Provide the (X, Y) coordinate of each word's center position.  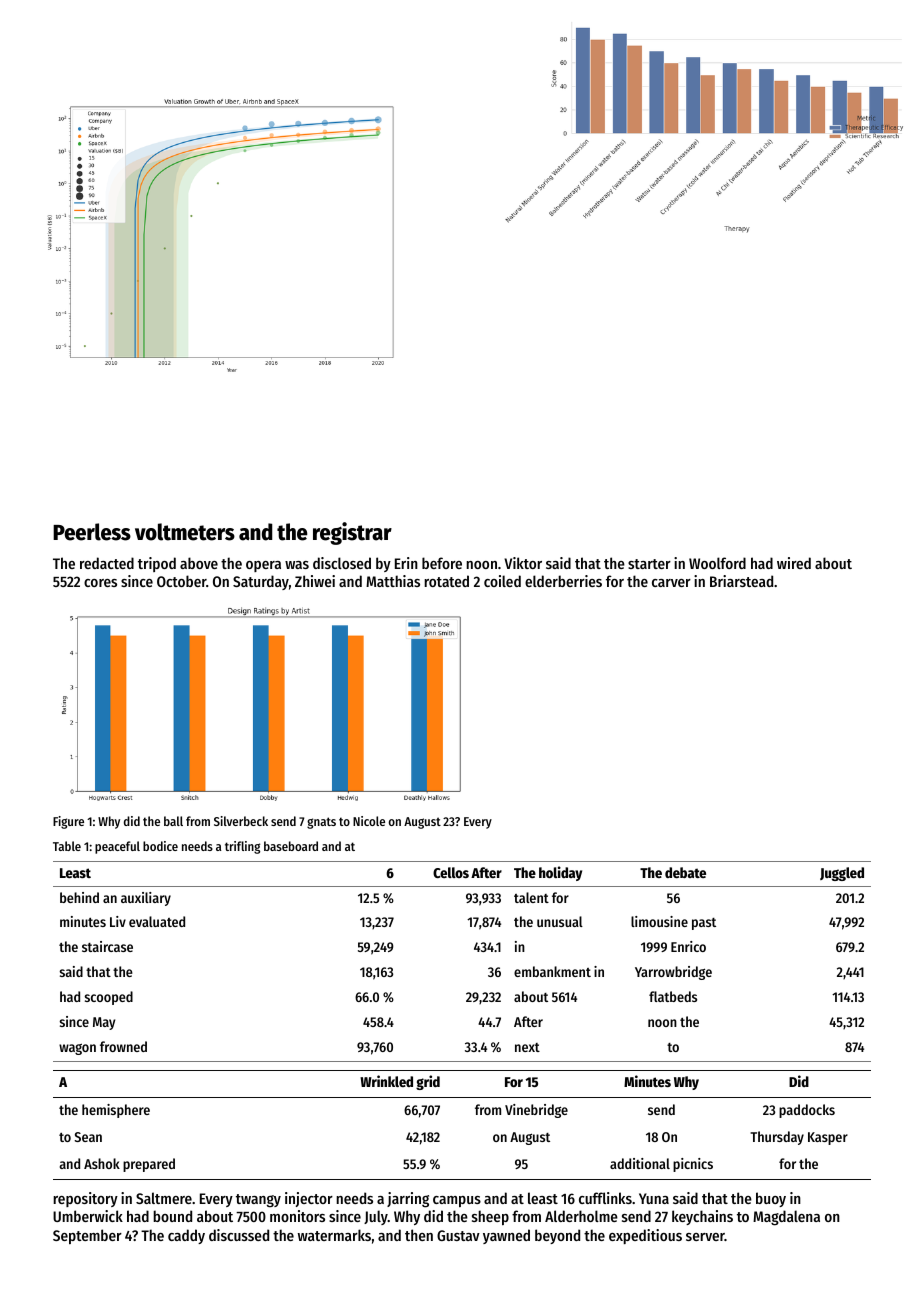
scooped (109, 998)
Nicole (369, 821)
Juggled (842, 874)
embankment (552, 971)
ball (173, 821)
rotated (446, 581)
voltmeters (185, 532)
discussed (239, 1235)
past (704, 924)
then (419, 1235)
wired (794, 563)
